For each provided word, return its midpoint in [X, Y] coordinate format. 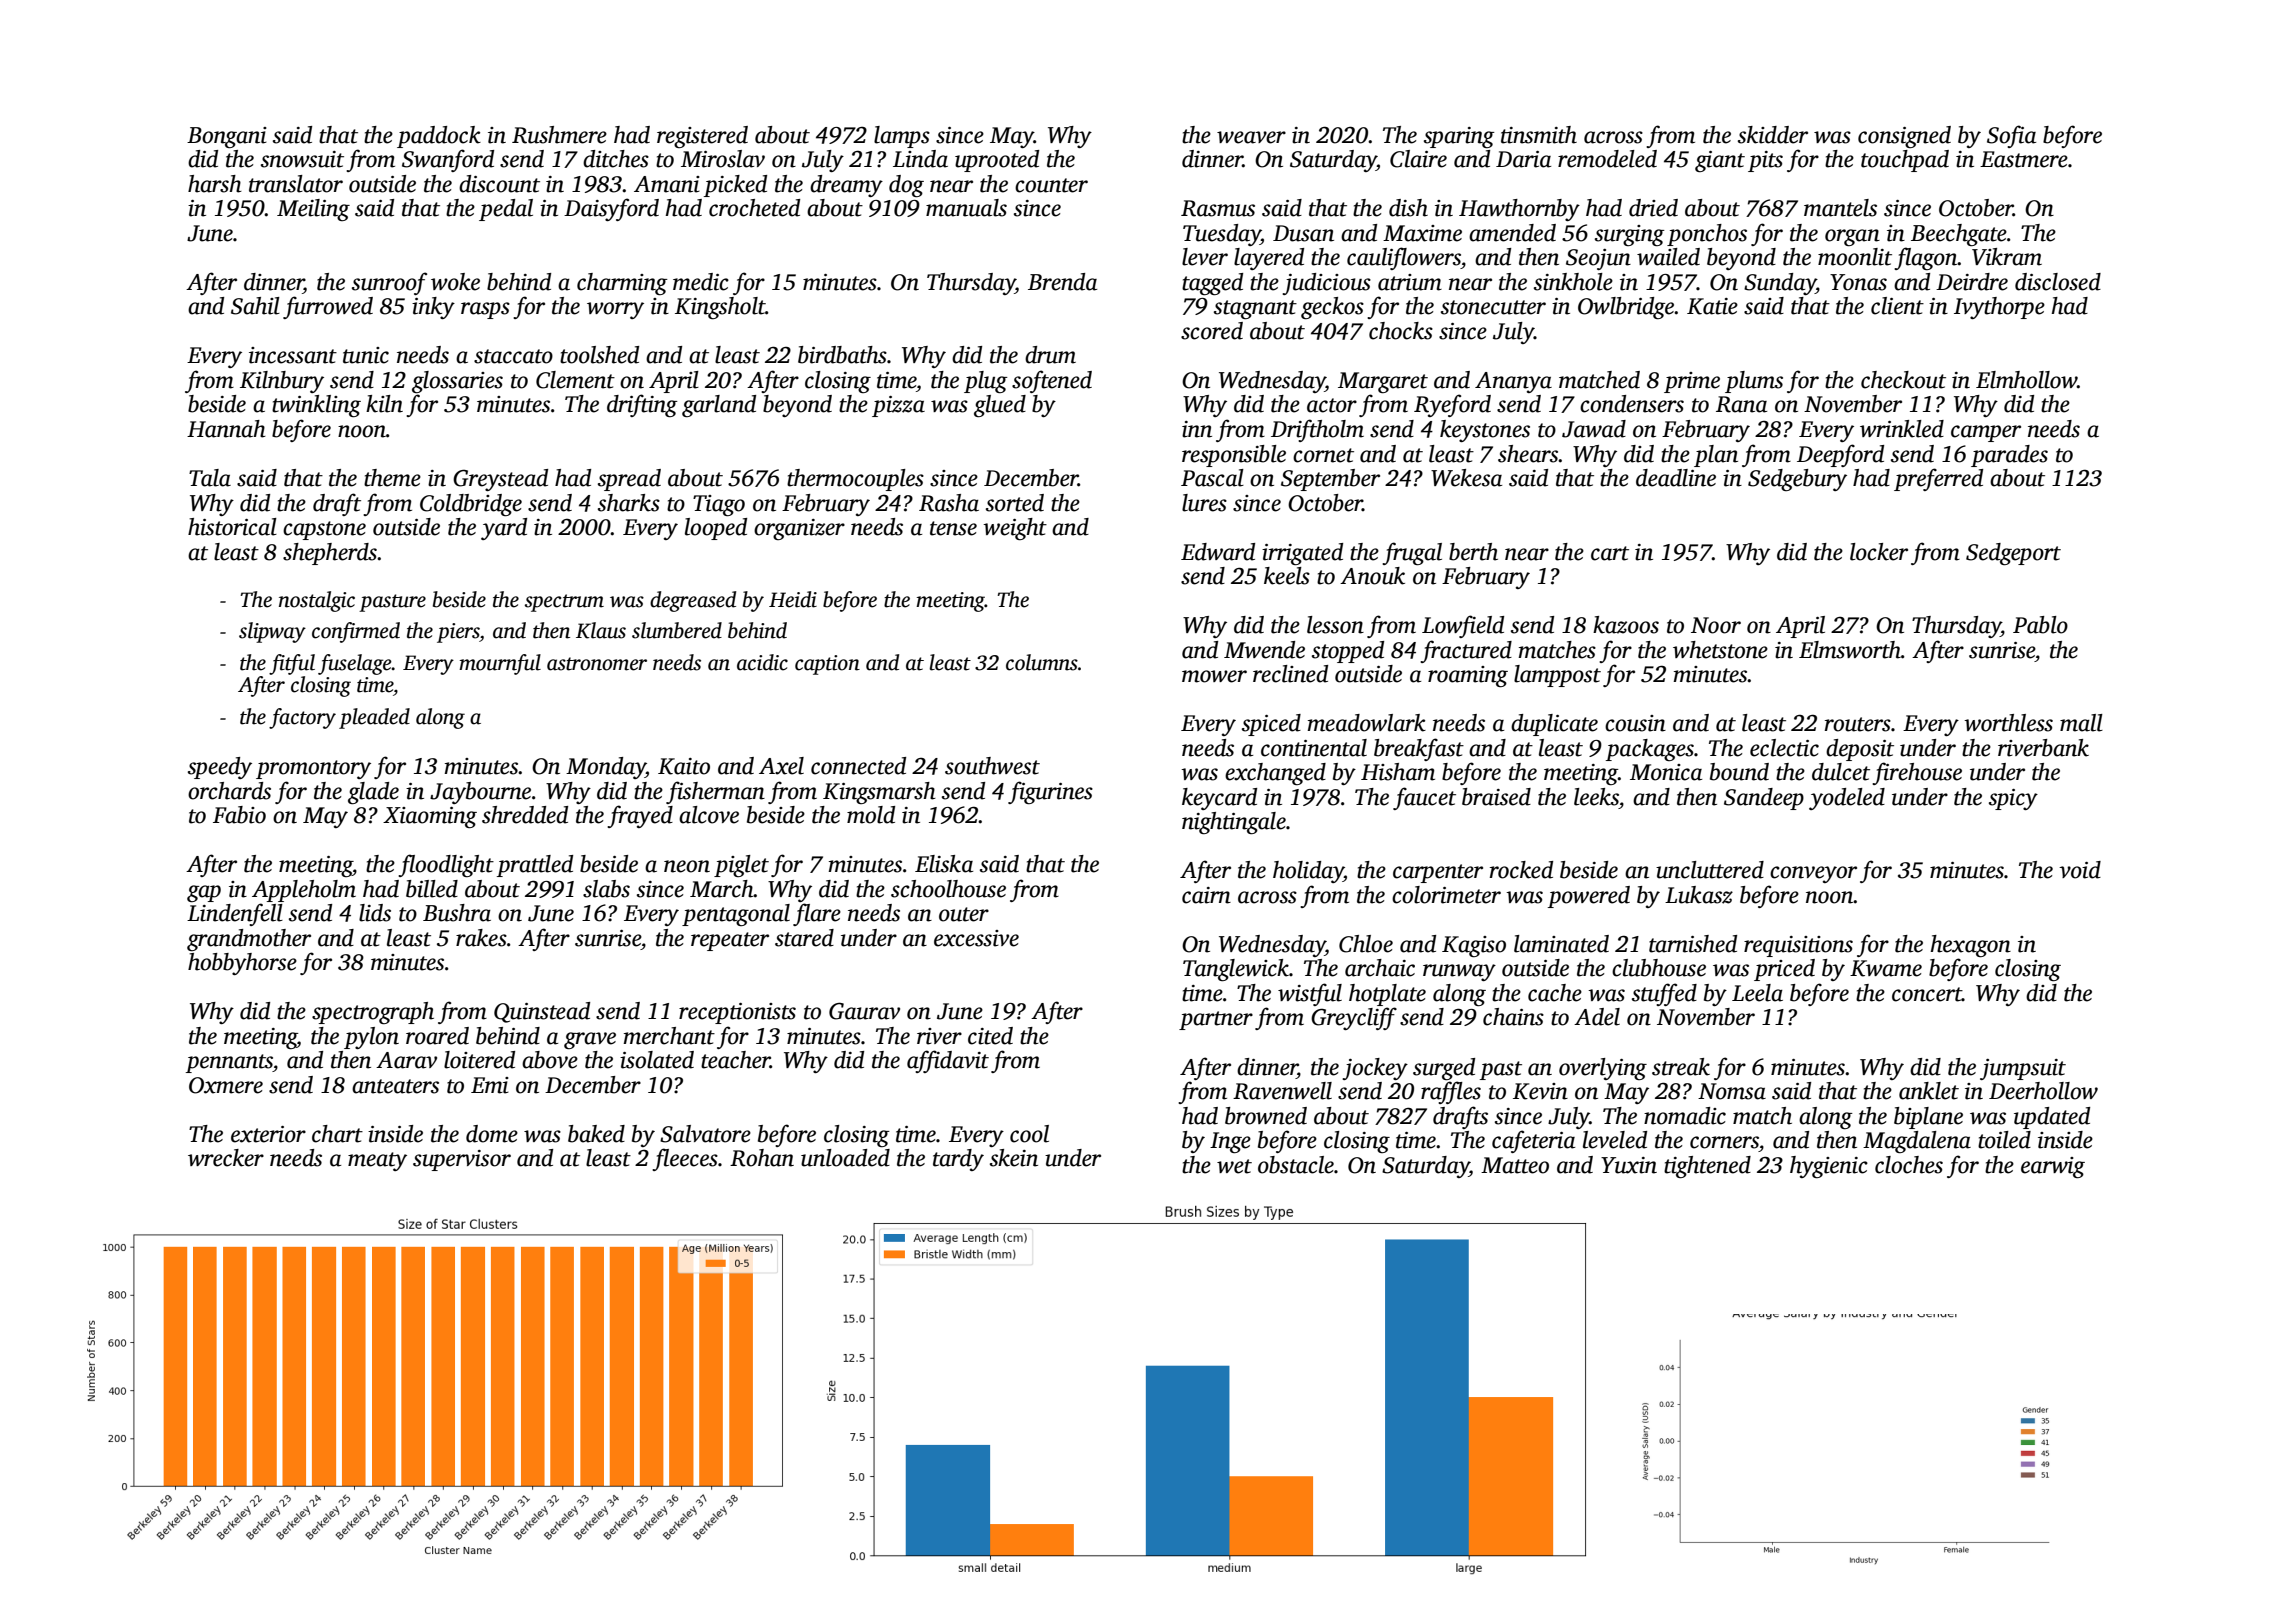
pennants [229, 1063]
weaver [1251, 137]
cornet [1323, 455]
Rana [1741, 404]
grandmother [249, 940]
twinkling [316, 406]
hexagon [1971, 946]
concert [1927, 994]
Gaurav [864, 1011]
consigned [1904, 137]
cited [990, 1036]
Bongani [227, 137]
